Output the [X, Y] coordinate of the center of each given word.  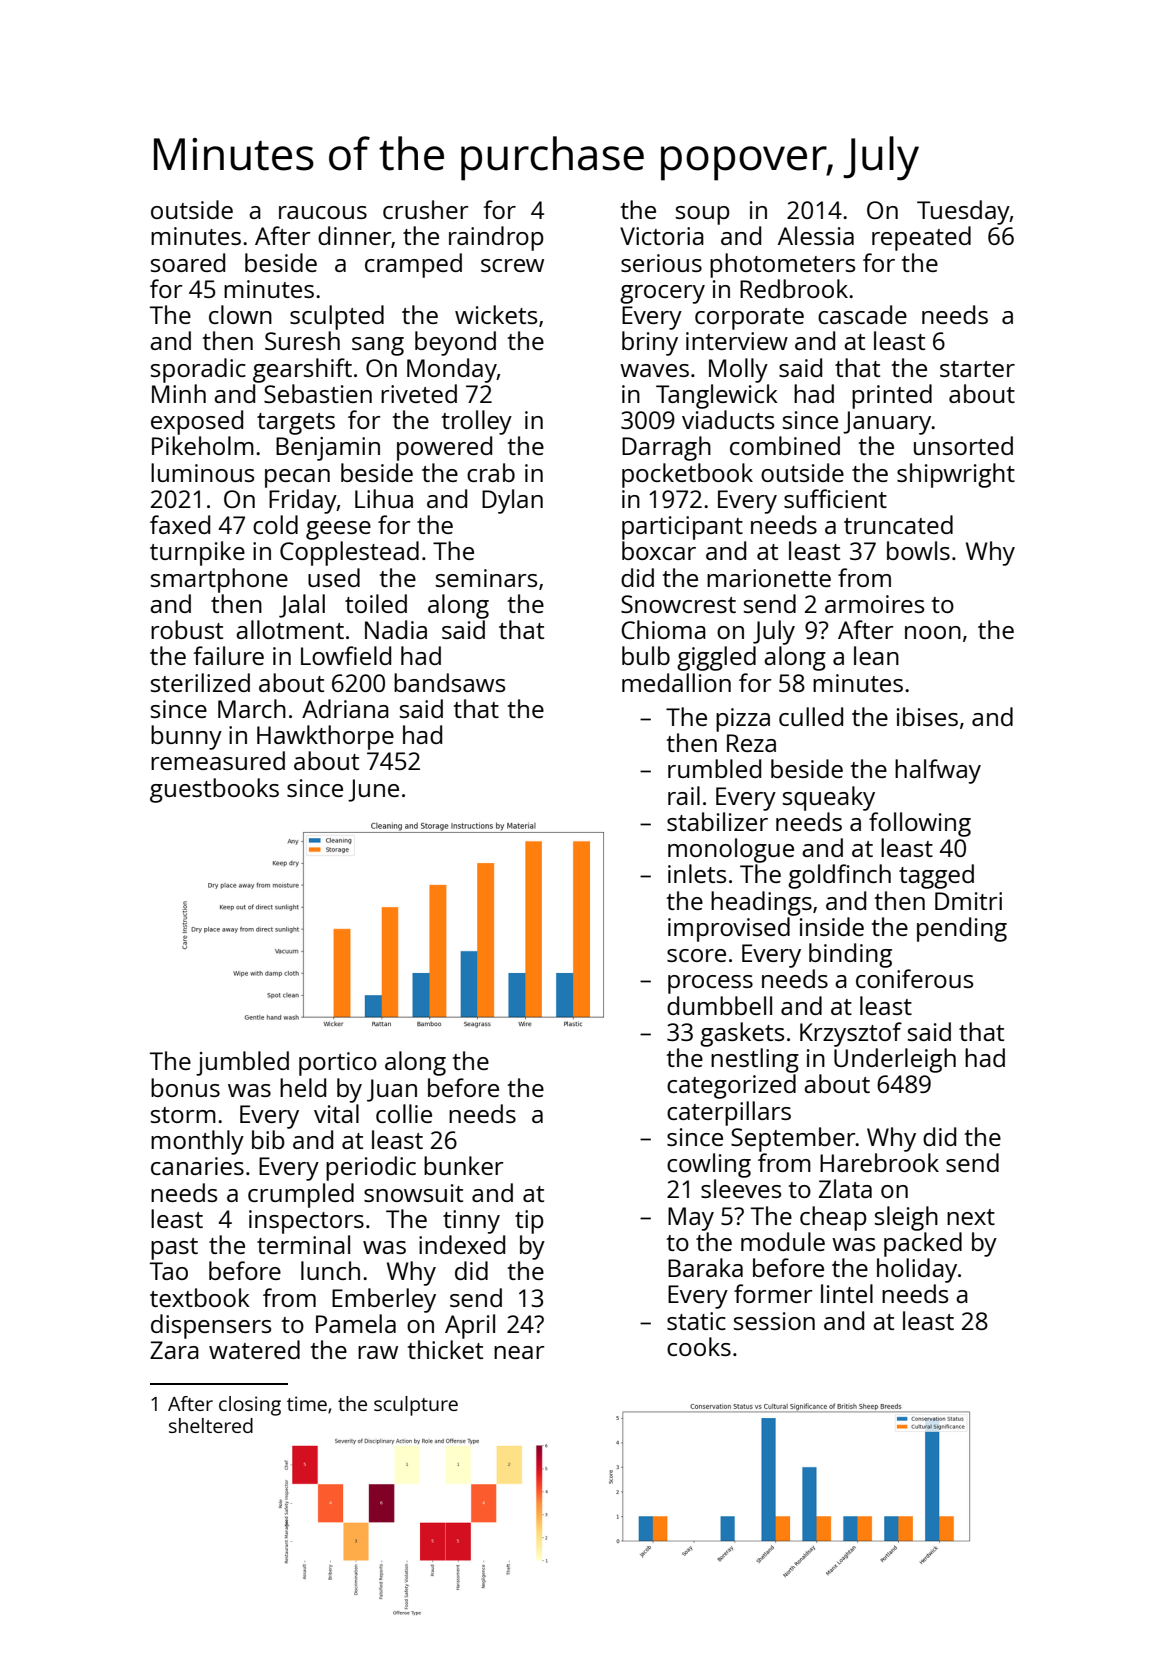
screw [512, 265]
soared [188, 262]
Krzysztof [851, 1034]
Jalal [302, 606]
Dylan [512, 501]
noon [933, 632]
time [307, 1403]
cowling [709, 1165]
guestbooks [214, 790]
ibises [927, 716]
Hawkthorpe [325, 737]
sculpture [416, 1406]
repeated [921, 238]
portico [338, 1064]
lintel [847, 1293]
